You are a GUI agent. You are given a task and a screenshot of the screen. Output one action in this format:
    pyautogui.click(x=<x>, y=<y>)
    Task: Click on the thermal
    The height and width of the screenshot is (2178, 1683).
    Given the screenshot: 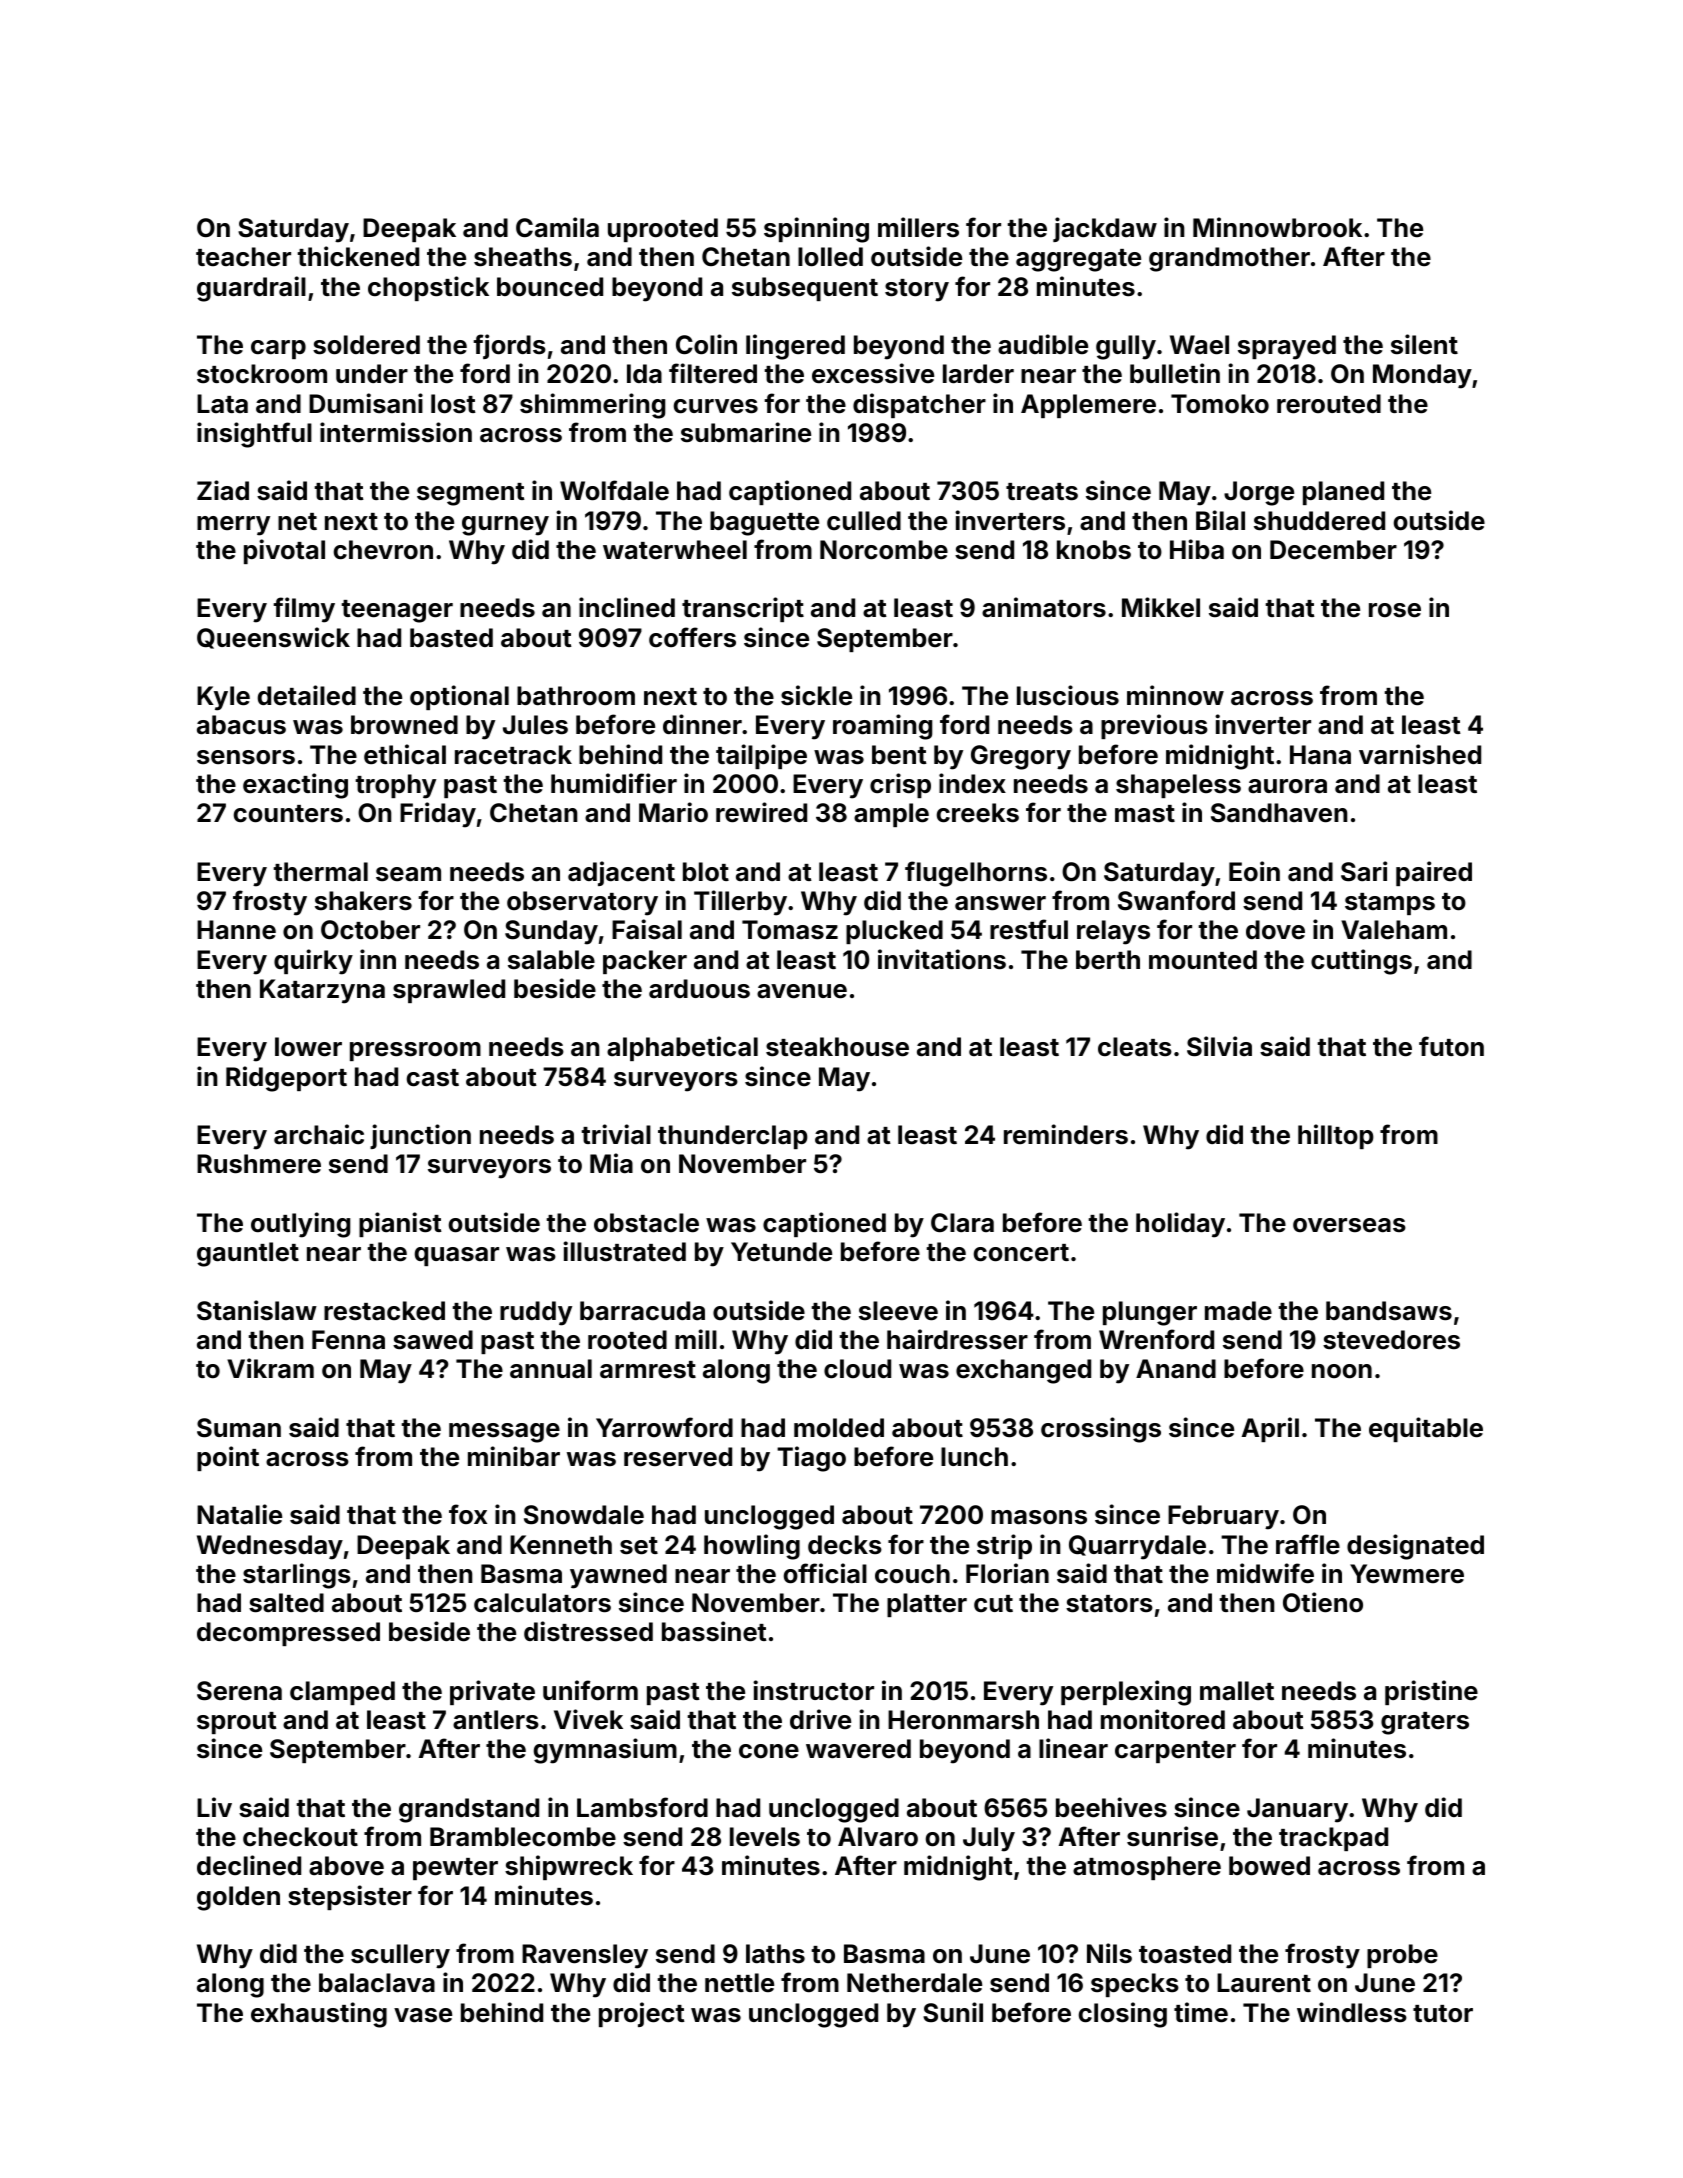 What is the action you would take?
    pyautogui.click(x=320, y=872)
